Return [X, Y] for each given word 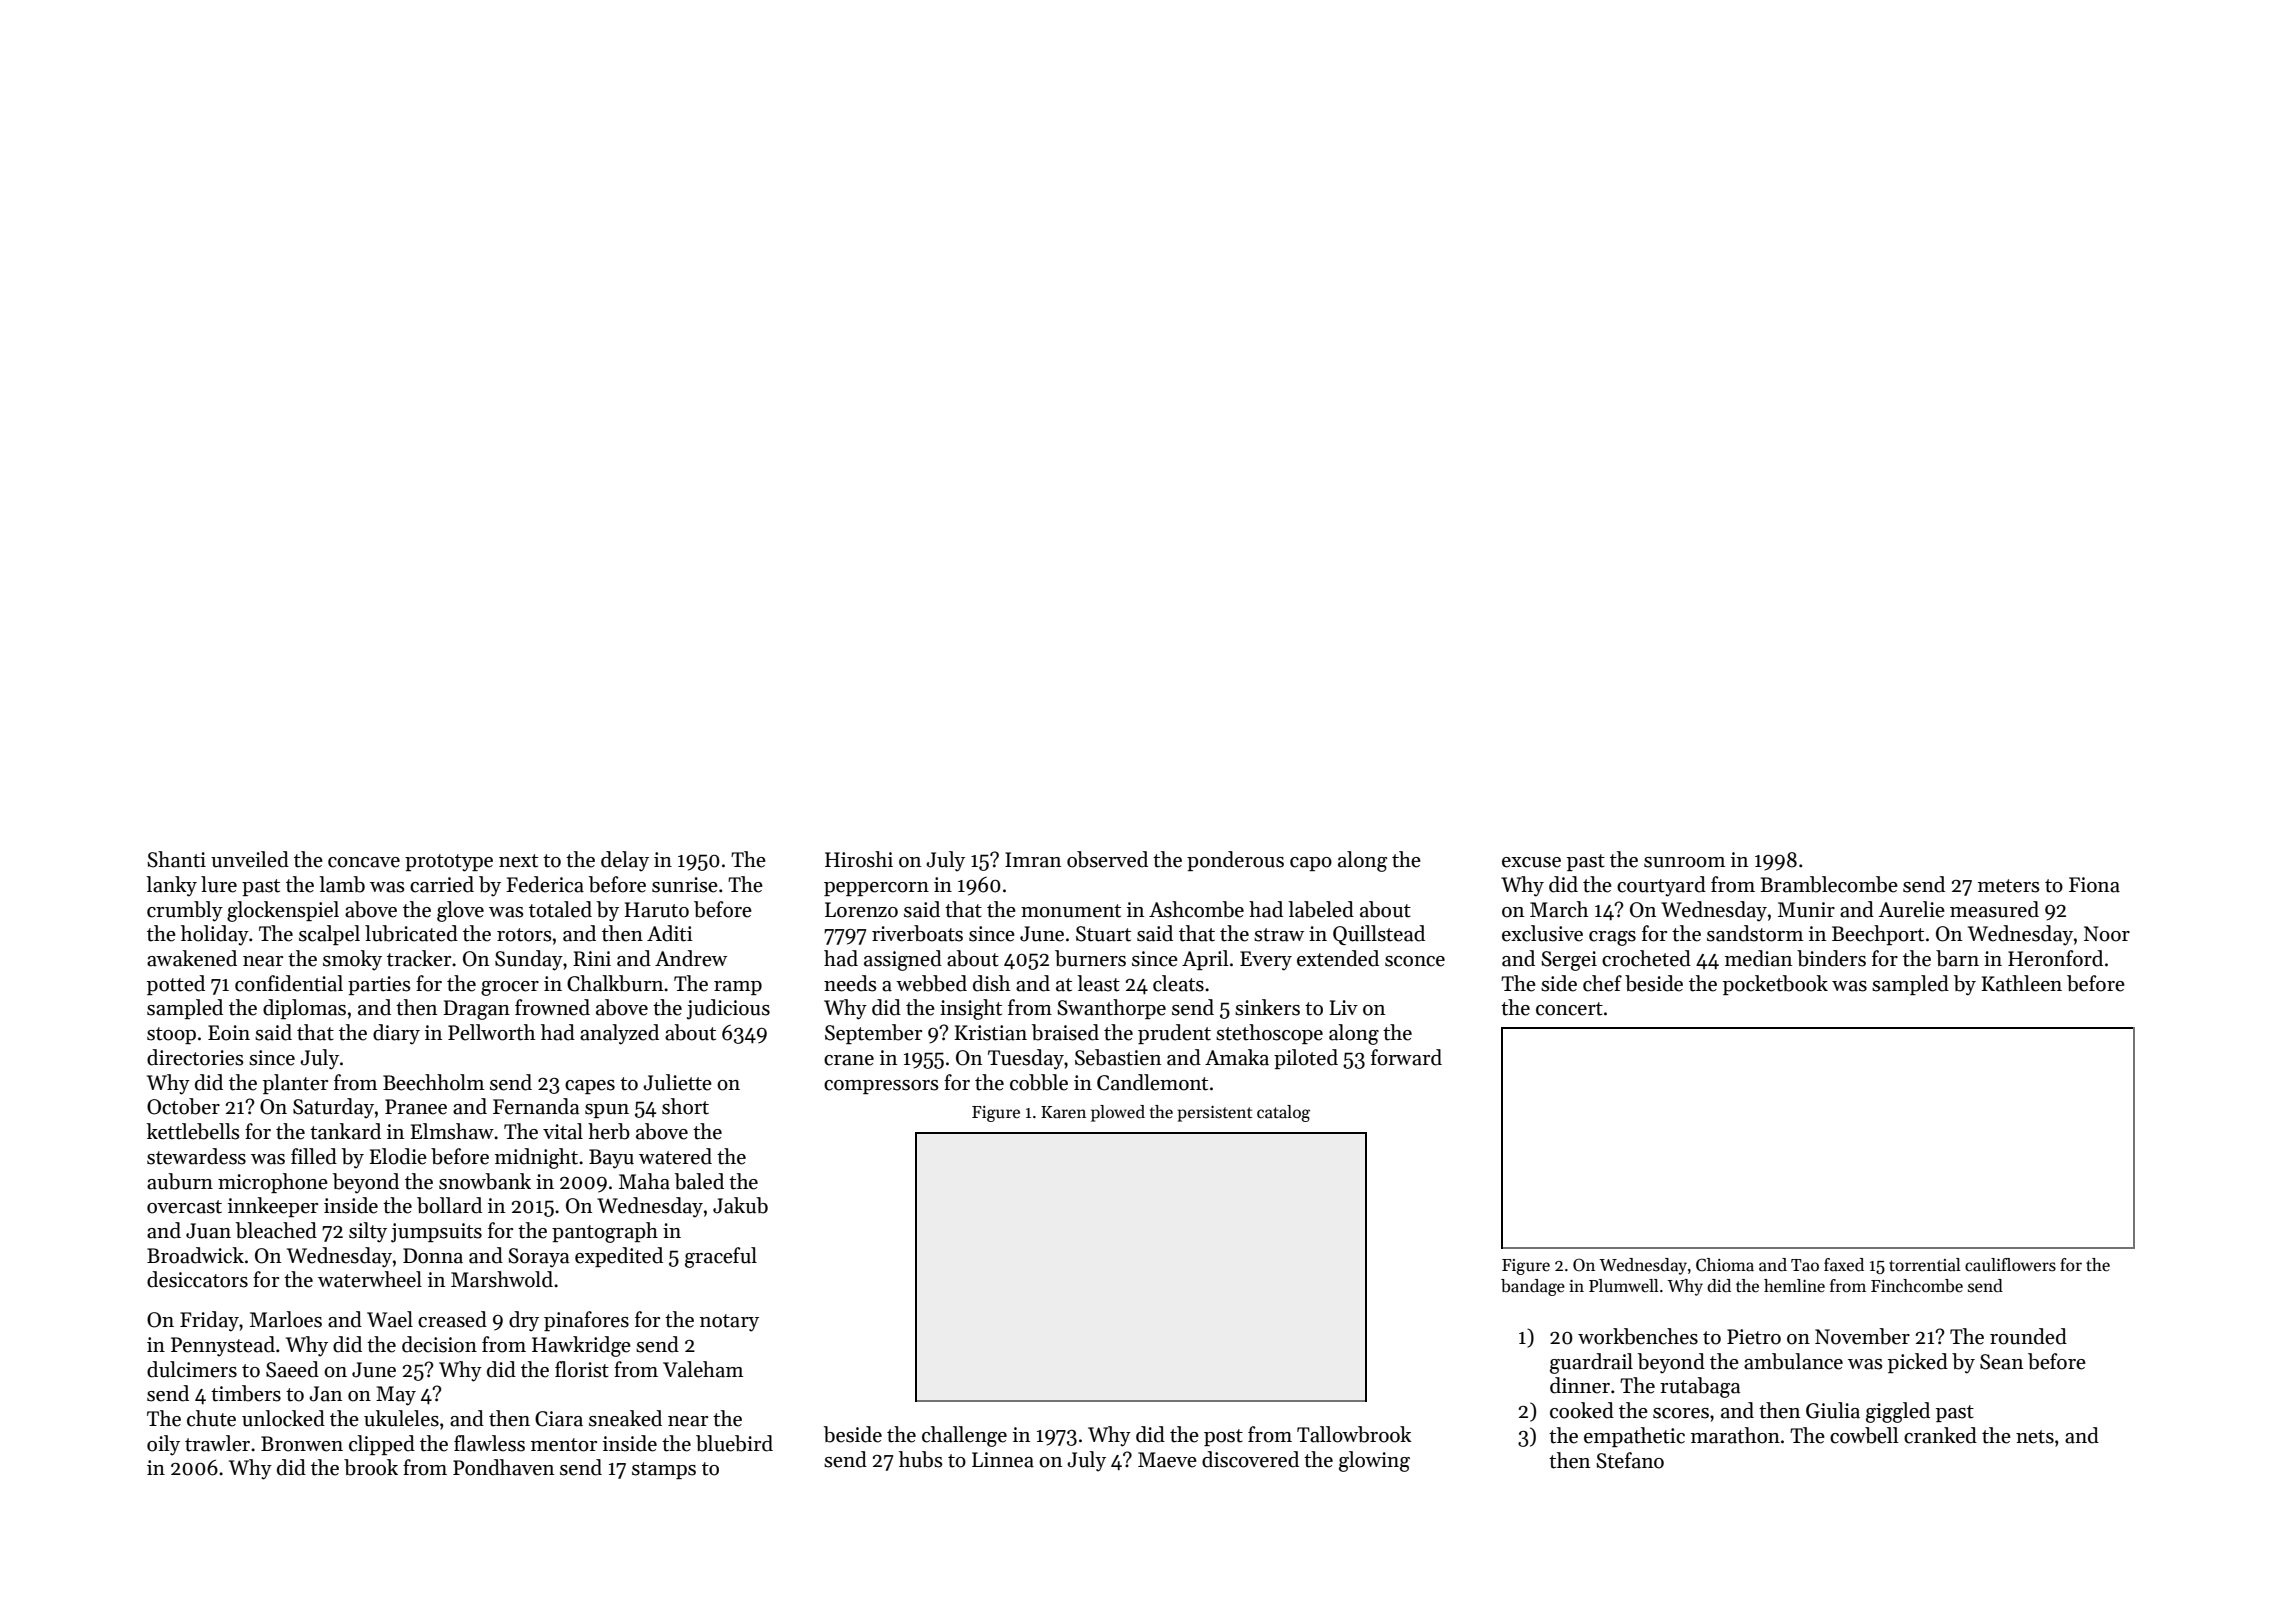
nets [2035, 1437]
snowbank [485, 1181]
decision [439, 1344]
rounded [2028, 1336]
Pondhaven [503, 1467]
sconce [1415, 961]
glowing [1374, 1461]
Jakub [740, 1205]
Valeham [703, 1369]
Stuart [1103, 934]
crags [1612, 938]
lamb [342, 884]
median [1758, 958]
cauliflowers [2010, 1265]
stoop [171, 1035]
